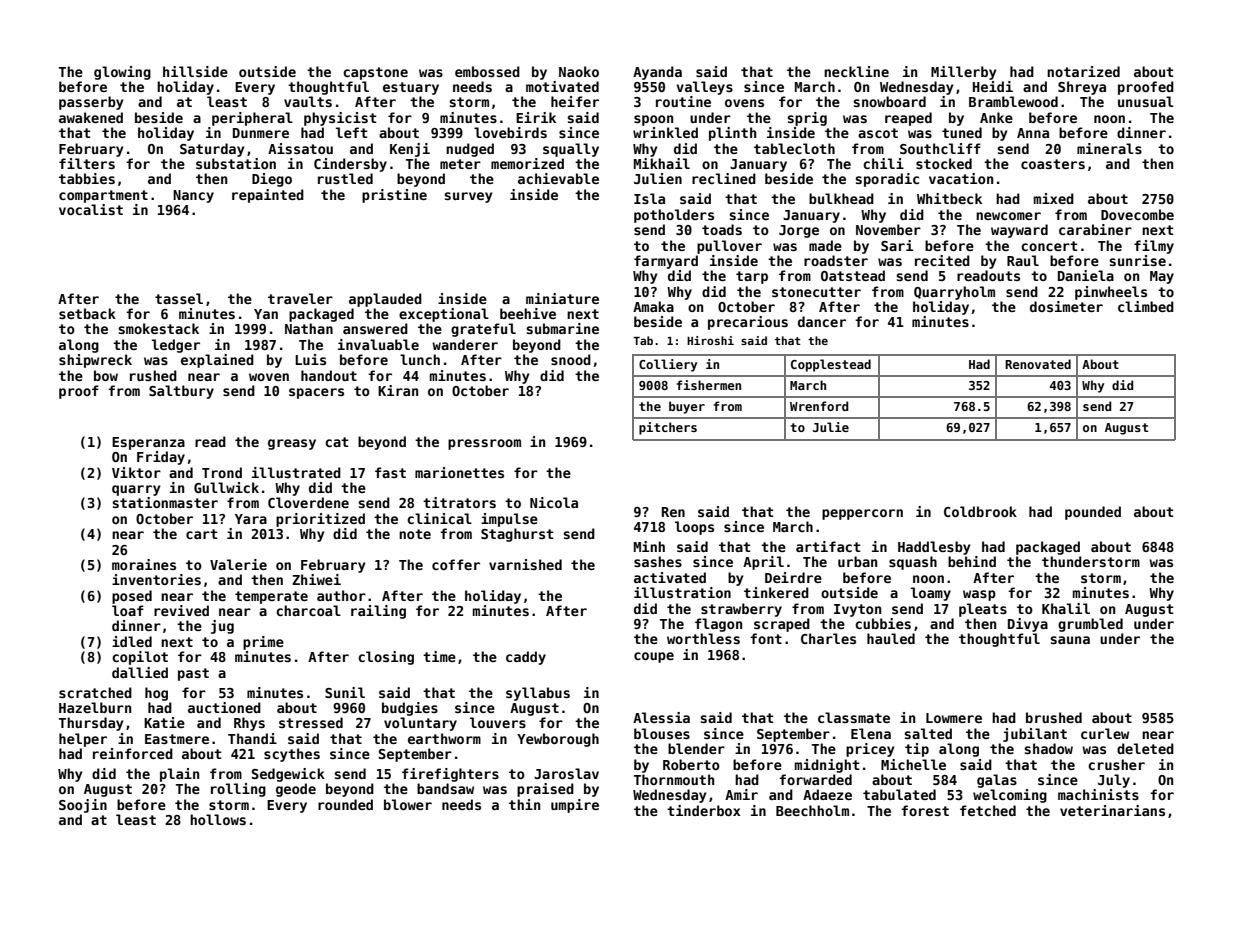 The width and height of the screenshot is (1233, 952). What do you see at coordinates (165, 502) in the screenshot?
I see `stationmaster` at bounding box center [165, 502].
